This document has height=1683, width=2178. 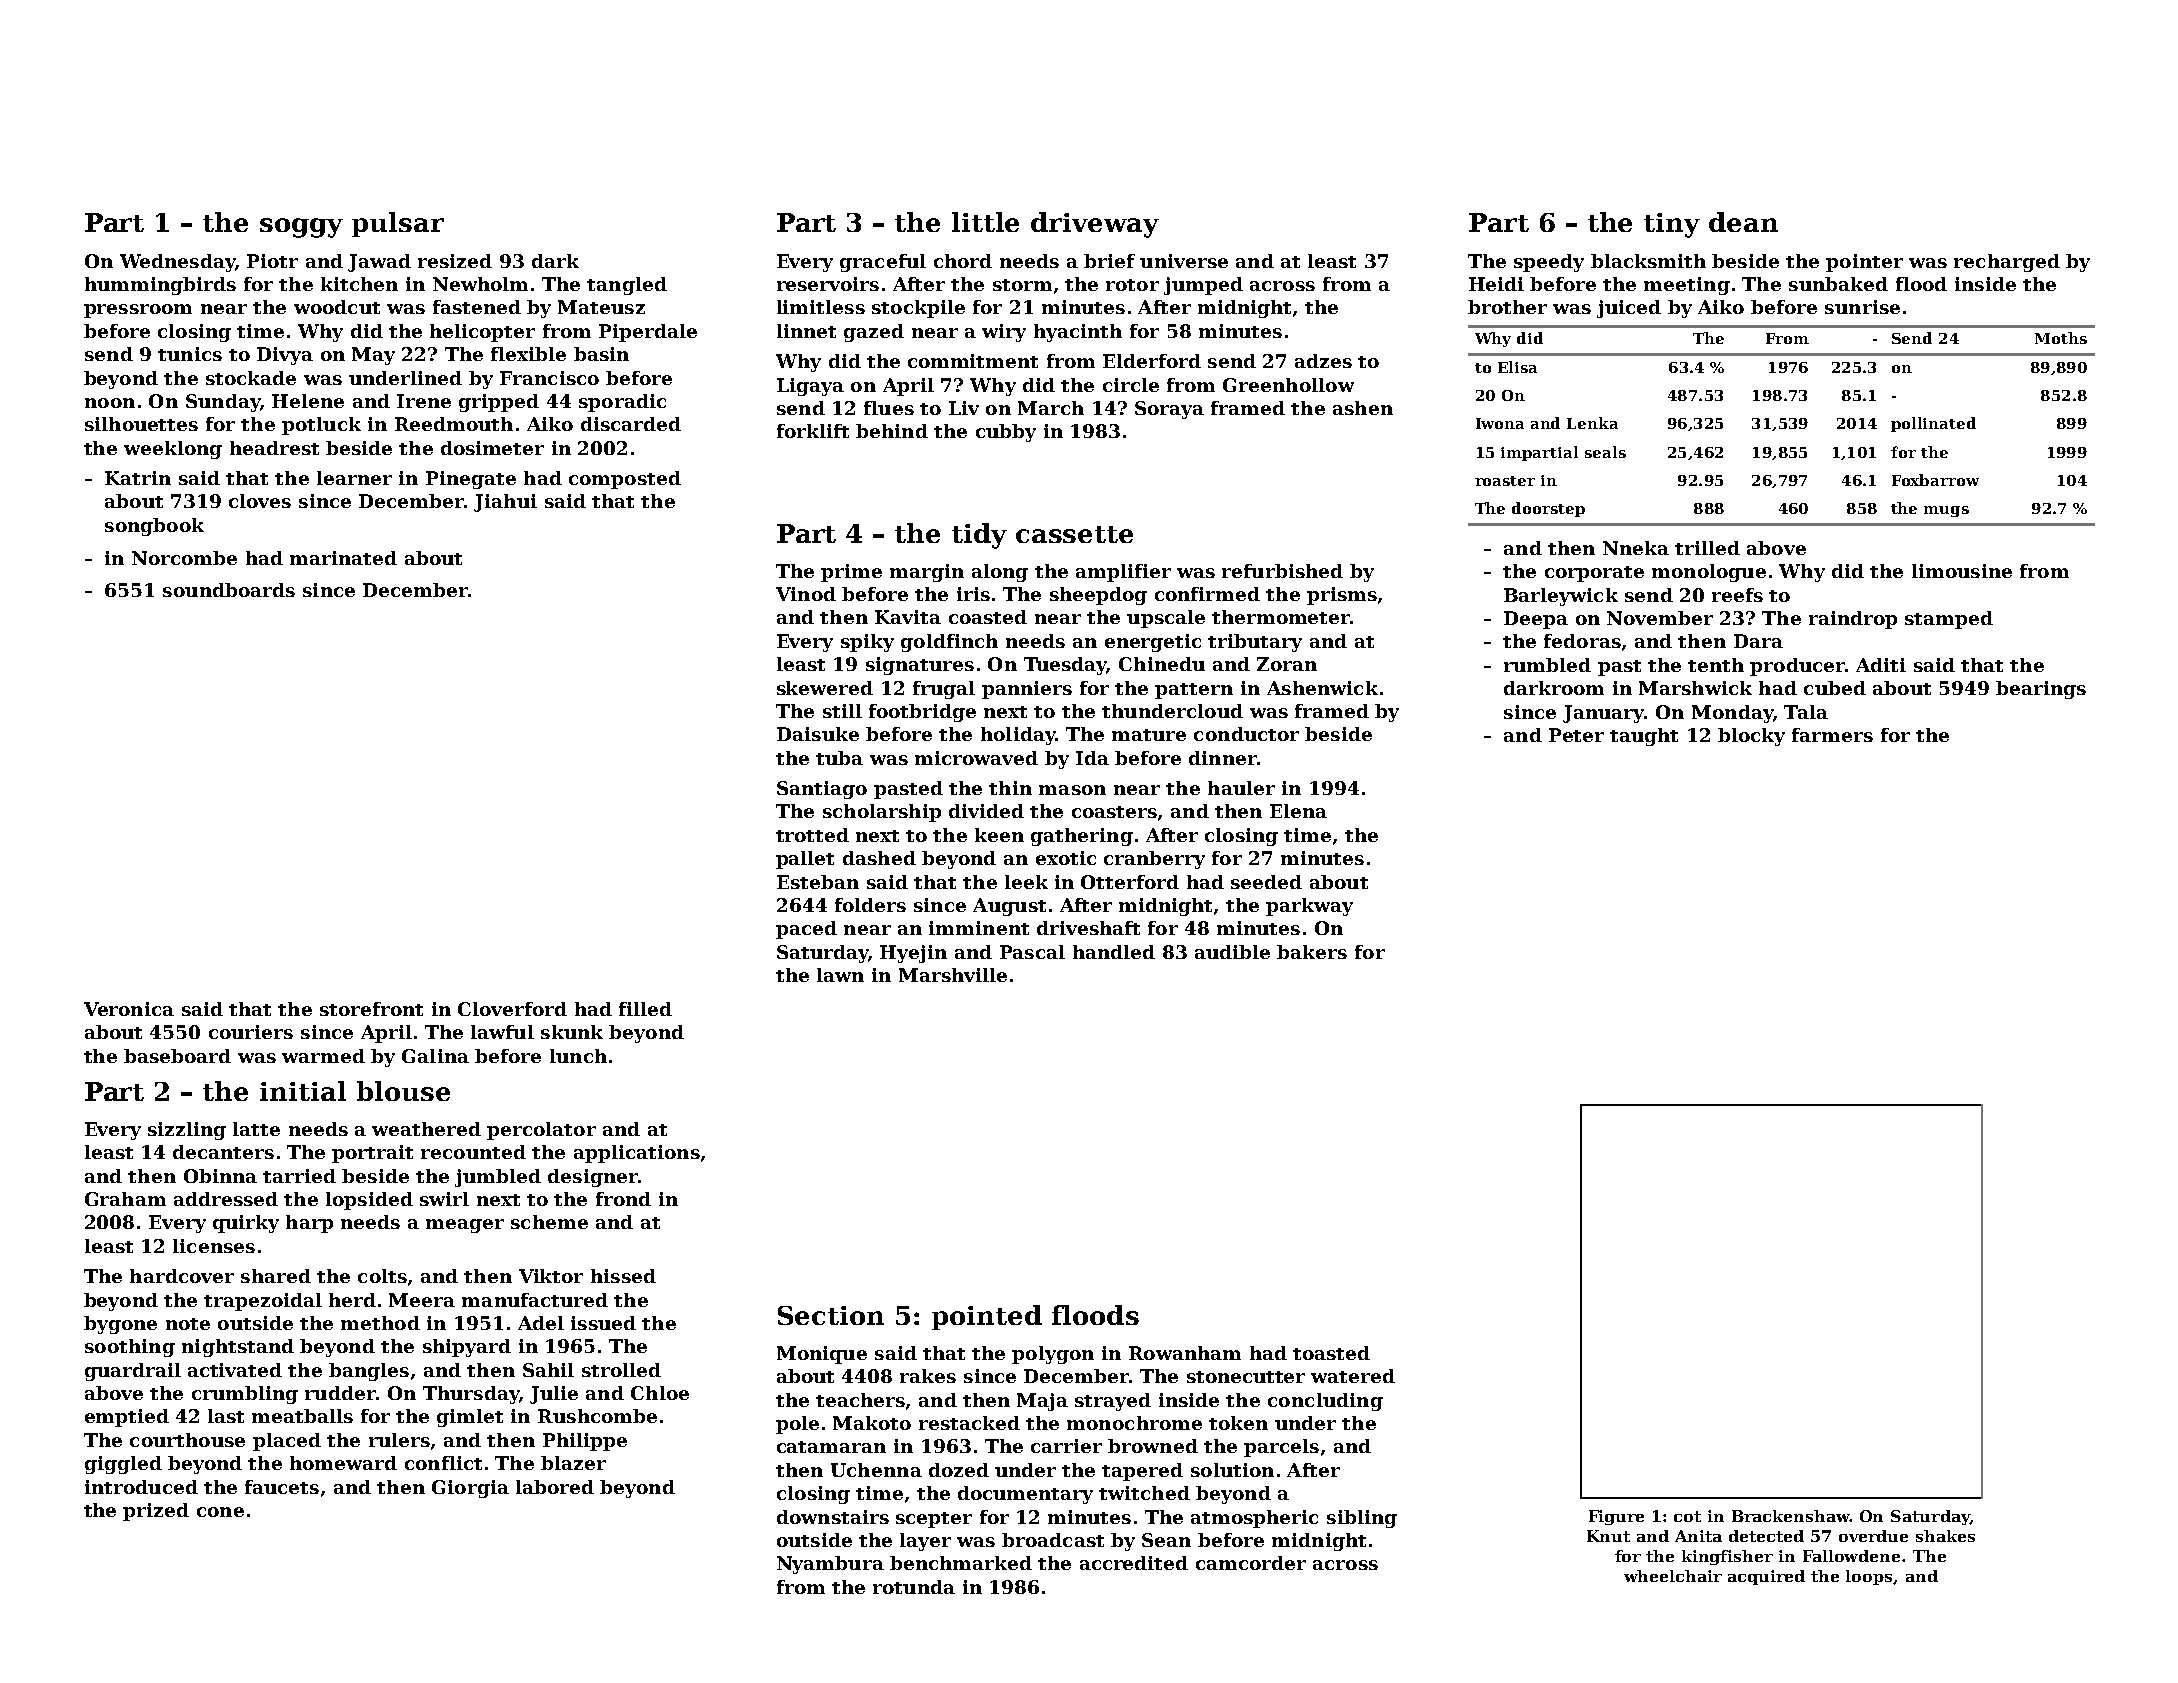 What do you see at coordinates (876, 1470) in the document?
I see `Uchenna` at bounding box center [876, 1470].
